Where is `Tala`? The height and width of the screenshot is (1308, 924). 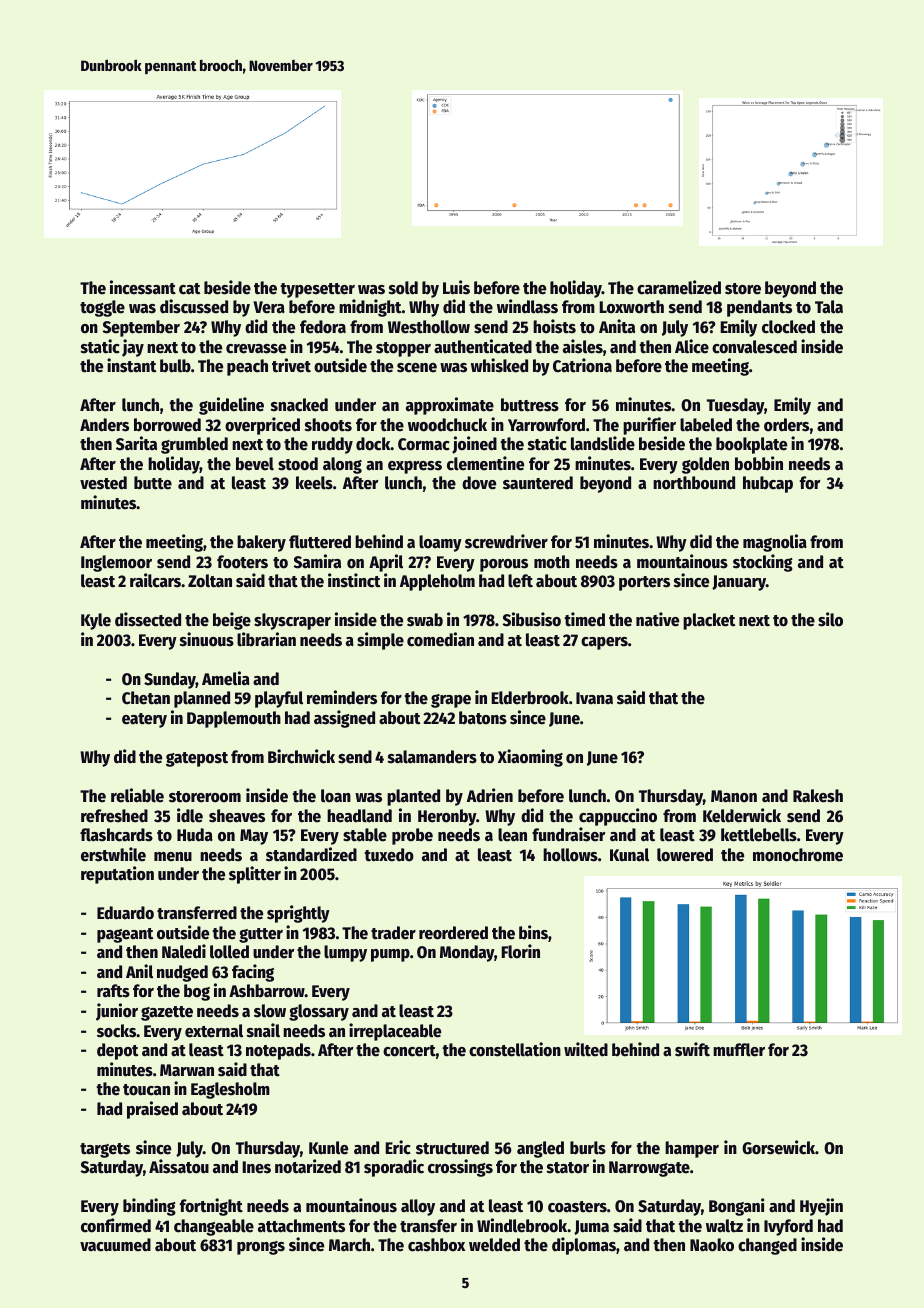 Tala is located at coordinates (829, 307).
